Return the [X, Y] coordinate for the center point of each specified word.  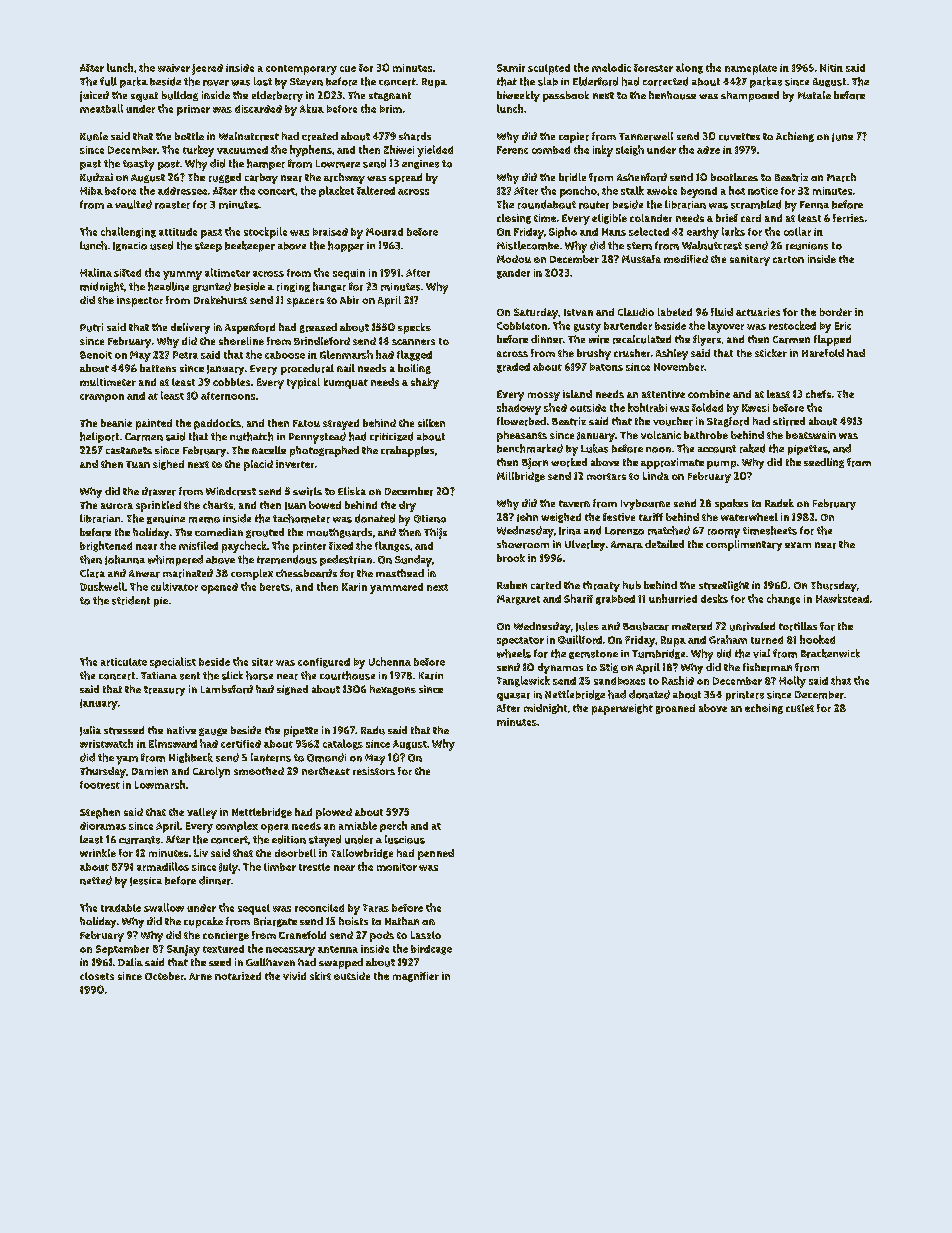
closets [97, 976]
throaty [601, 586]
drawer [159, 491]
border [836, 312]
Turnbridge [658, 654]
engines [420, 164]
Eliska [352, 491]
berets [275, 587]
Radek [779, 503]
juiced [94, 96]
